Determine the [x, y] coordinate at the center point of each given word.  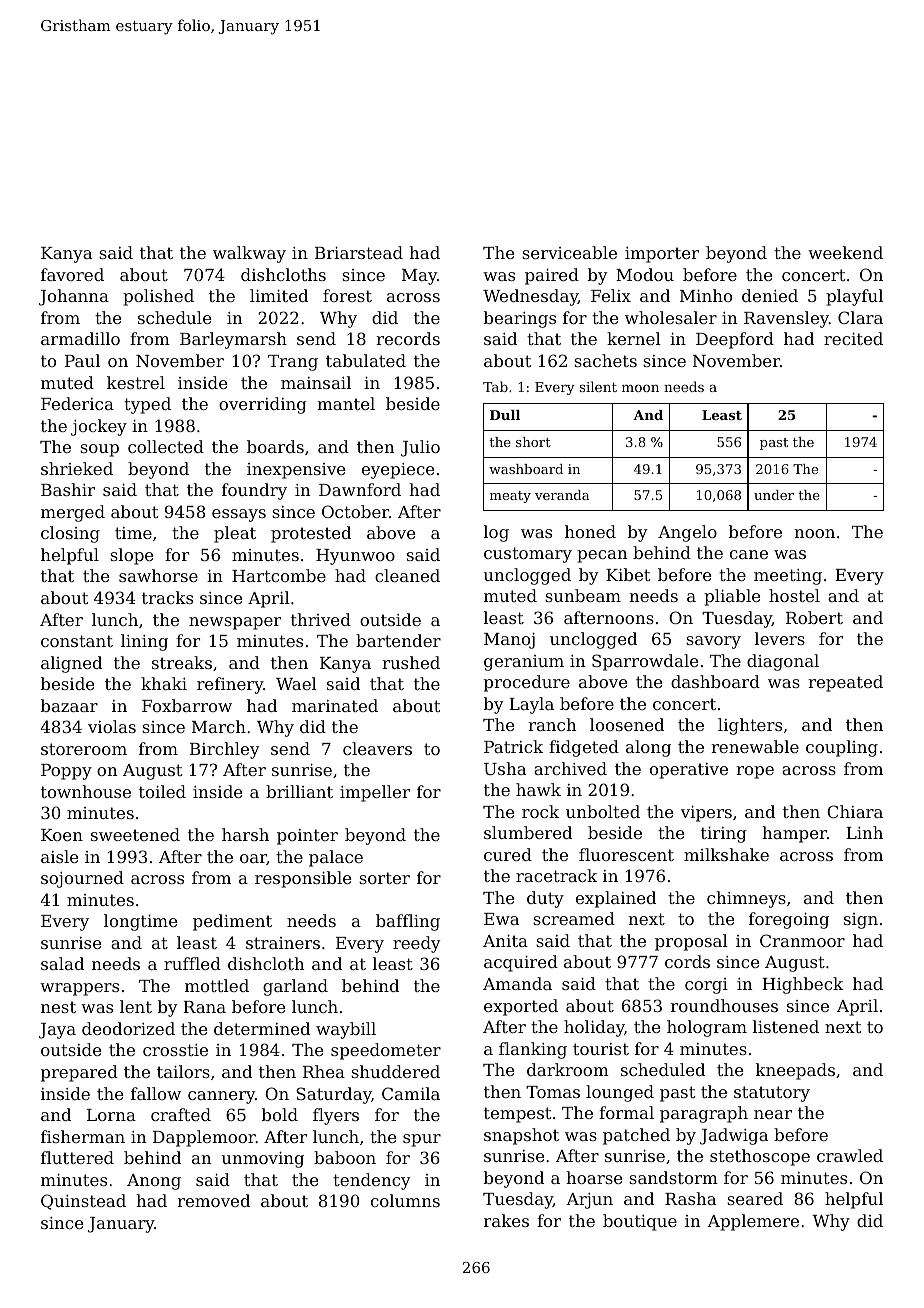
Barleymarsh [233, 340]
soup [99, 450]
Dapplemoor [204, 1138]
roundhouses [724, 1005]
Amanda [517, 983]
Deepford [735, 340]
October [355, 511]
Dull [505, 415]
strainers [283, 943]
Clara [860, 317]
